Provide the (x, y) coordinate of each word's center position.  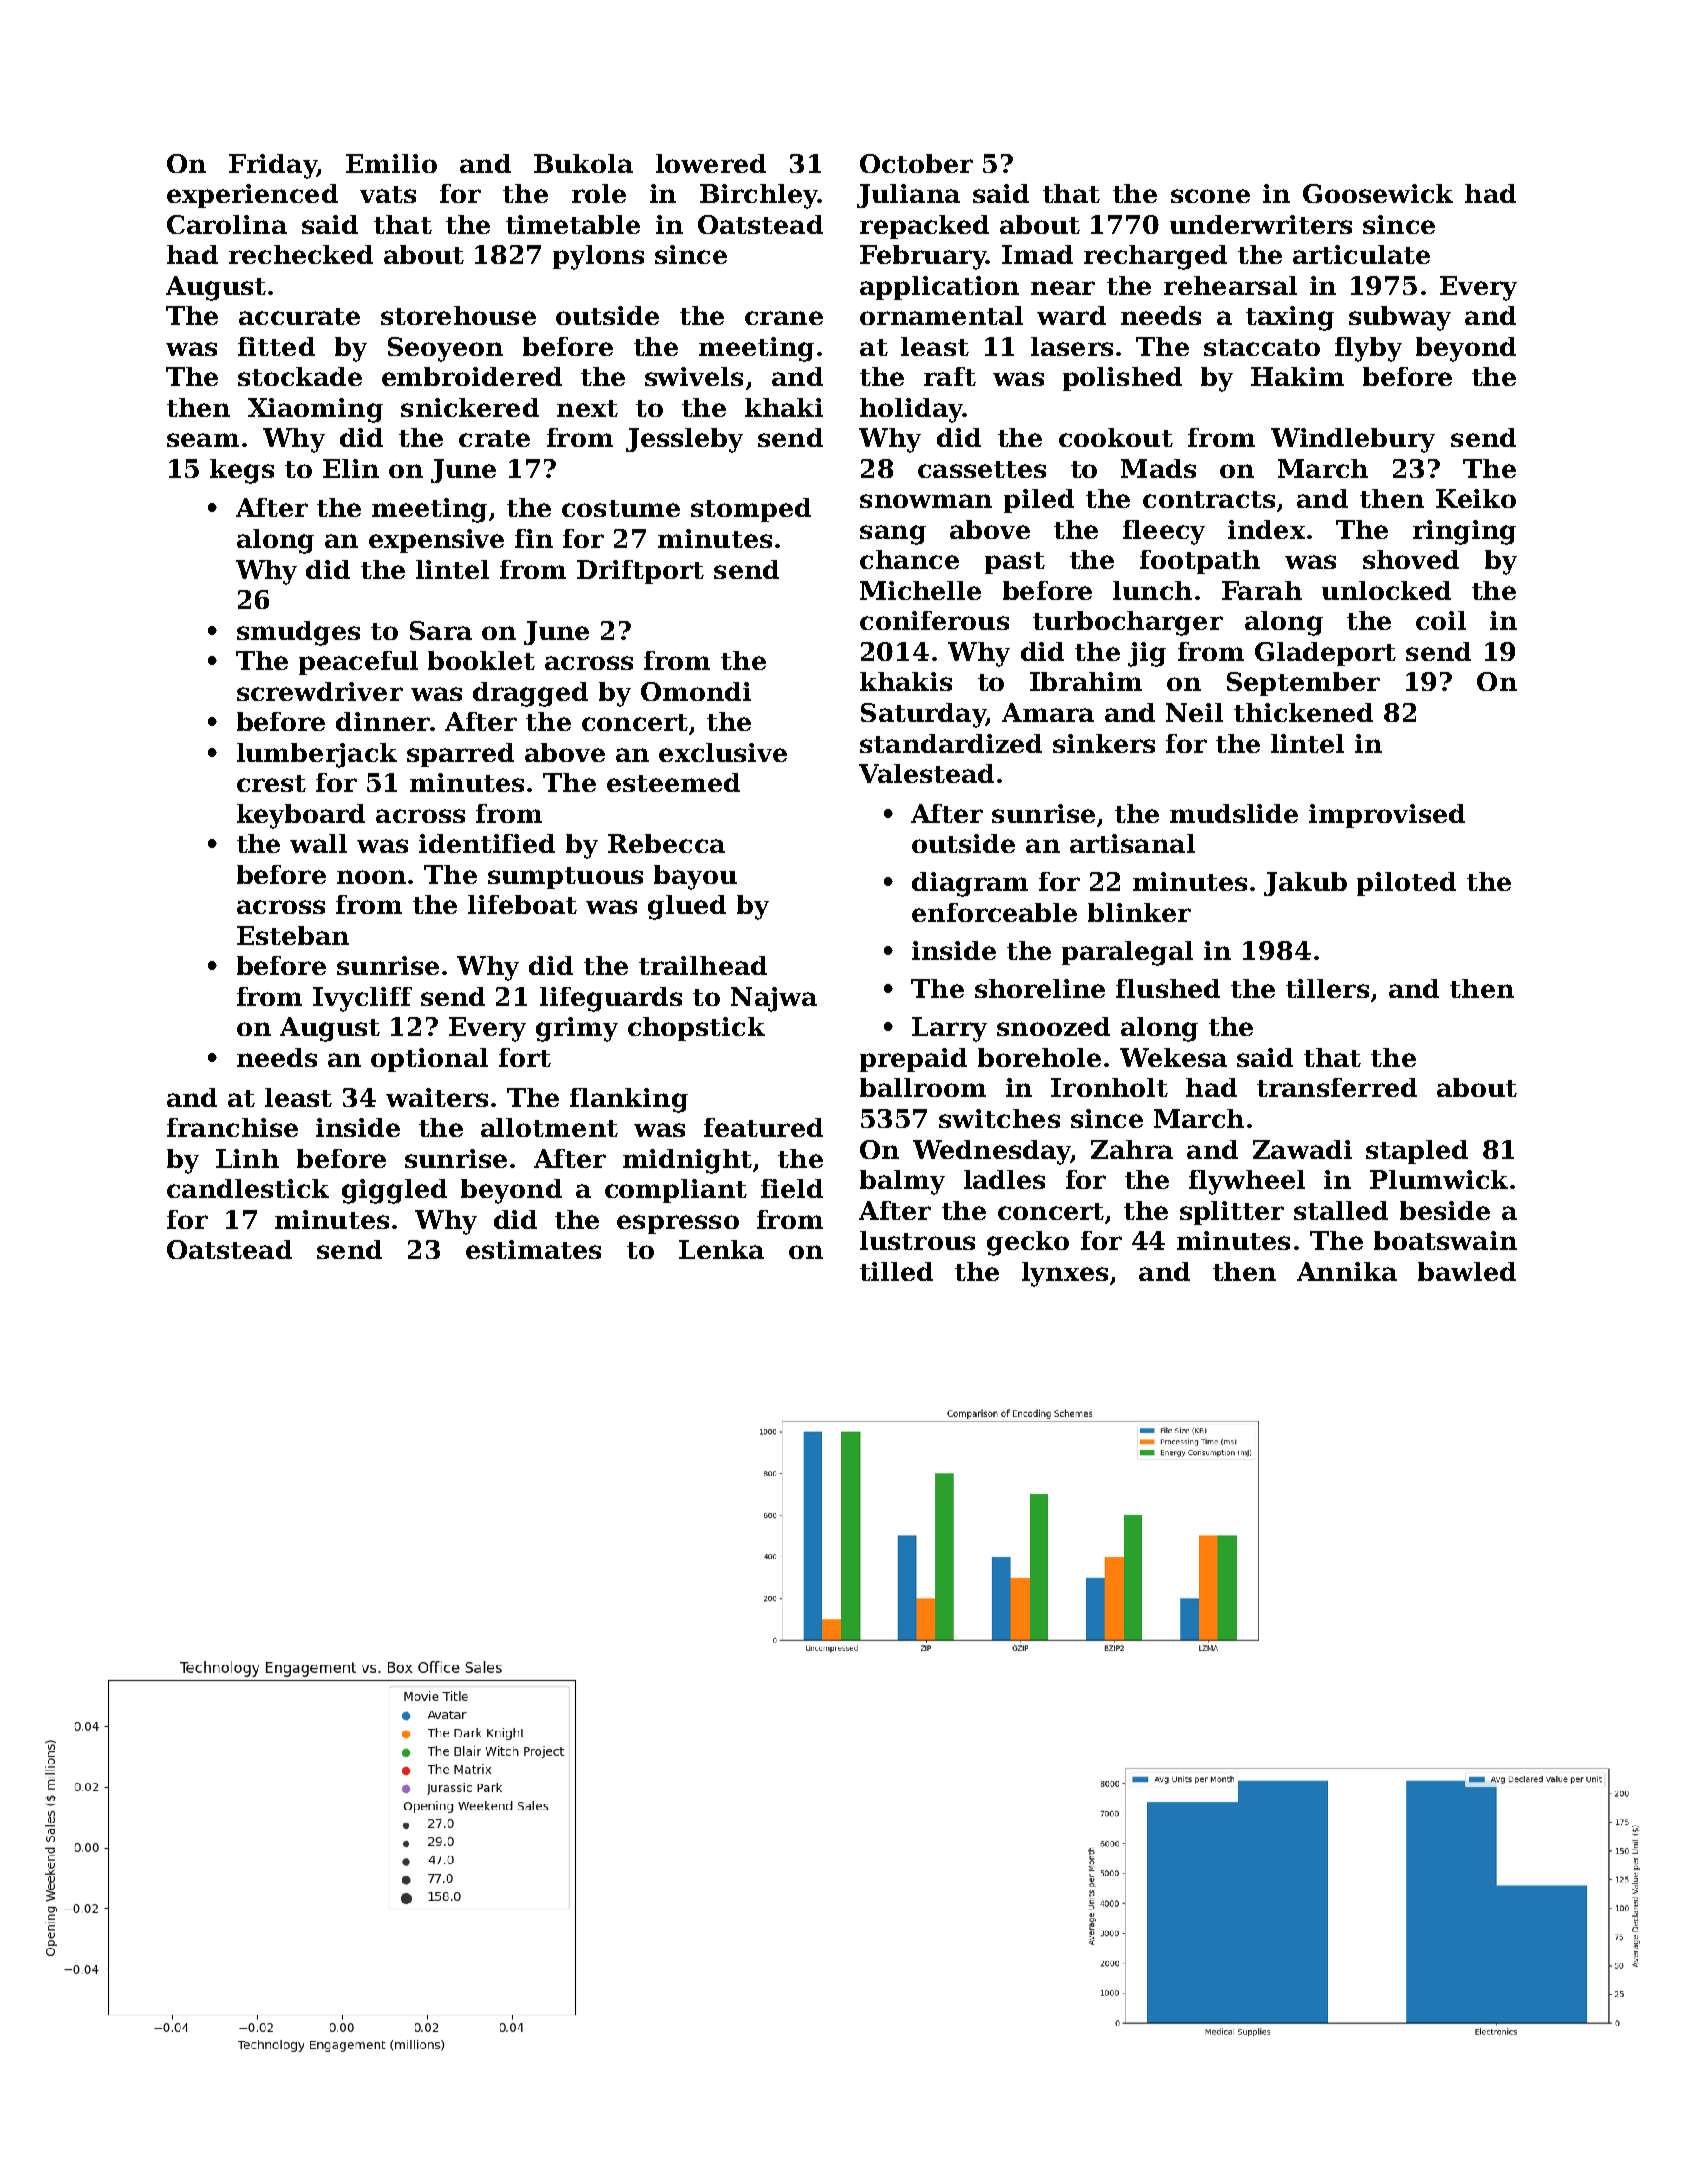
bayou (695, 877)
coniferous (934, 620)
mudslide (1234, 813)
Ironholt (1109, 1087)
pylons (598, 257)
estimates (533, 1249)
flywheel (1247, 1182)
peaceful (358, 663)
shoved (1411, 559)
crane (784, 318)
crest (271, 783)
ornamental (941, 315)
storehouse (458, 315)
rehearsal (1230, 285)
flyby (1368, 349)
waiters (437, 1097)
